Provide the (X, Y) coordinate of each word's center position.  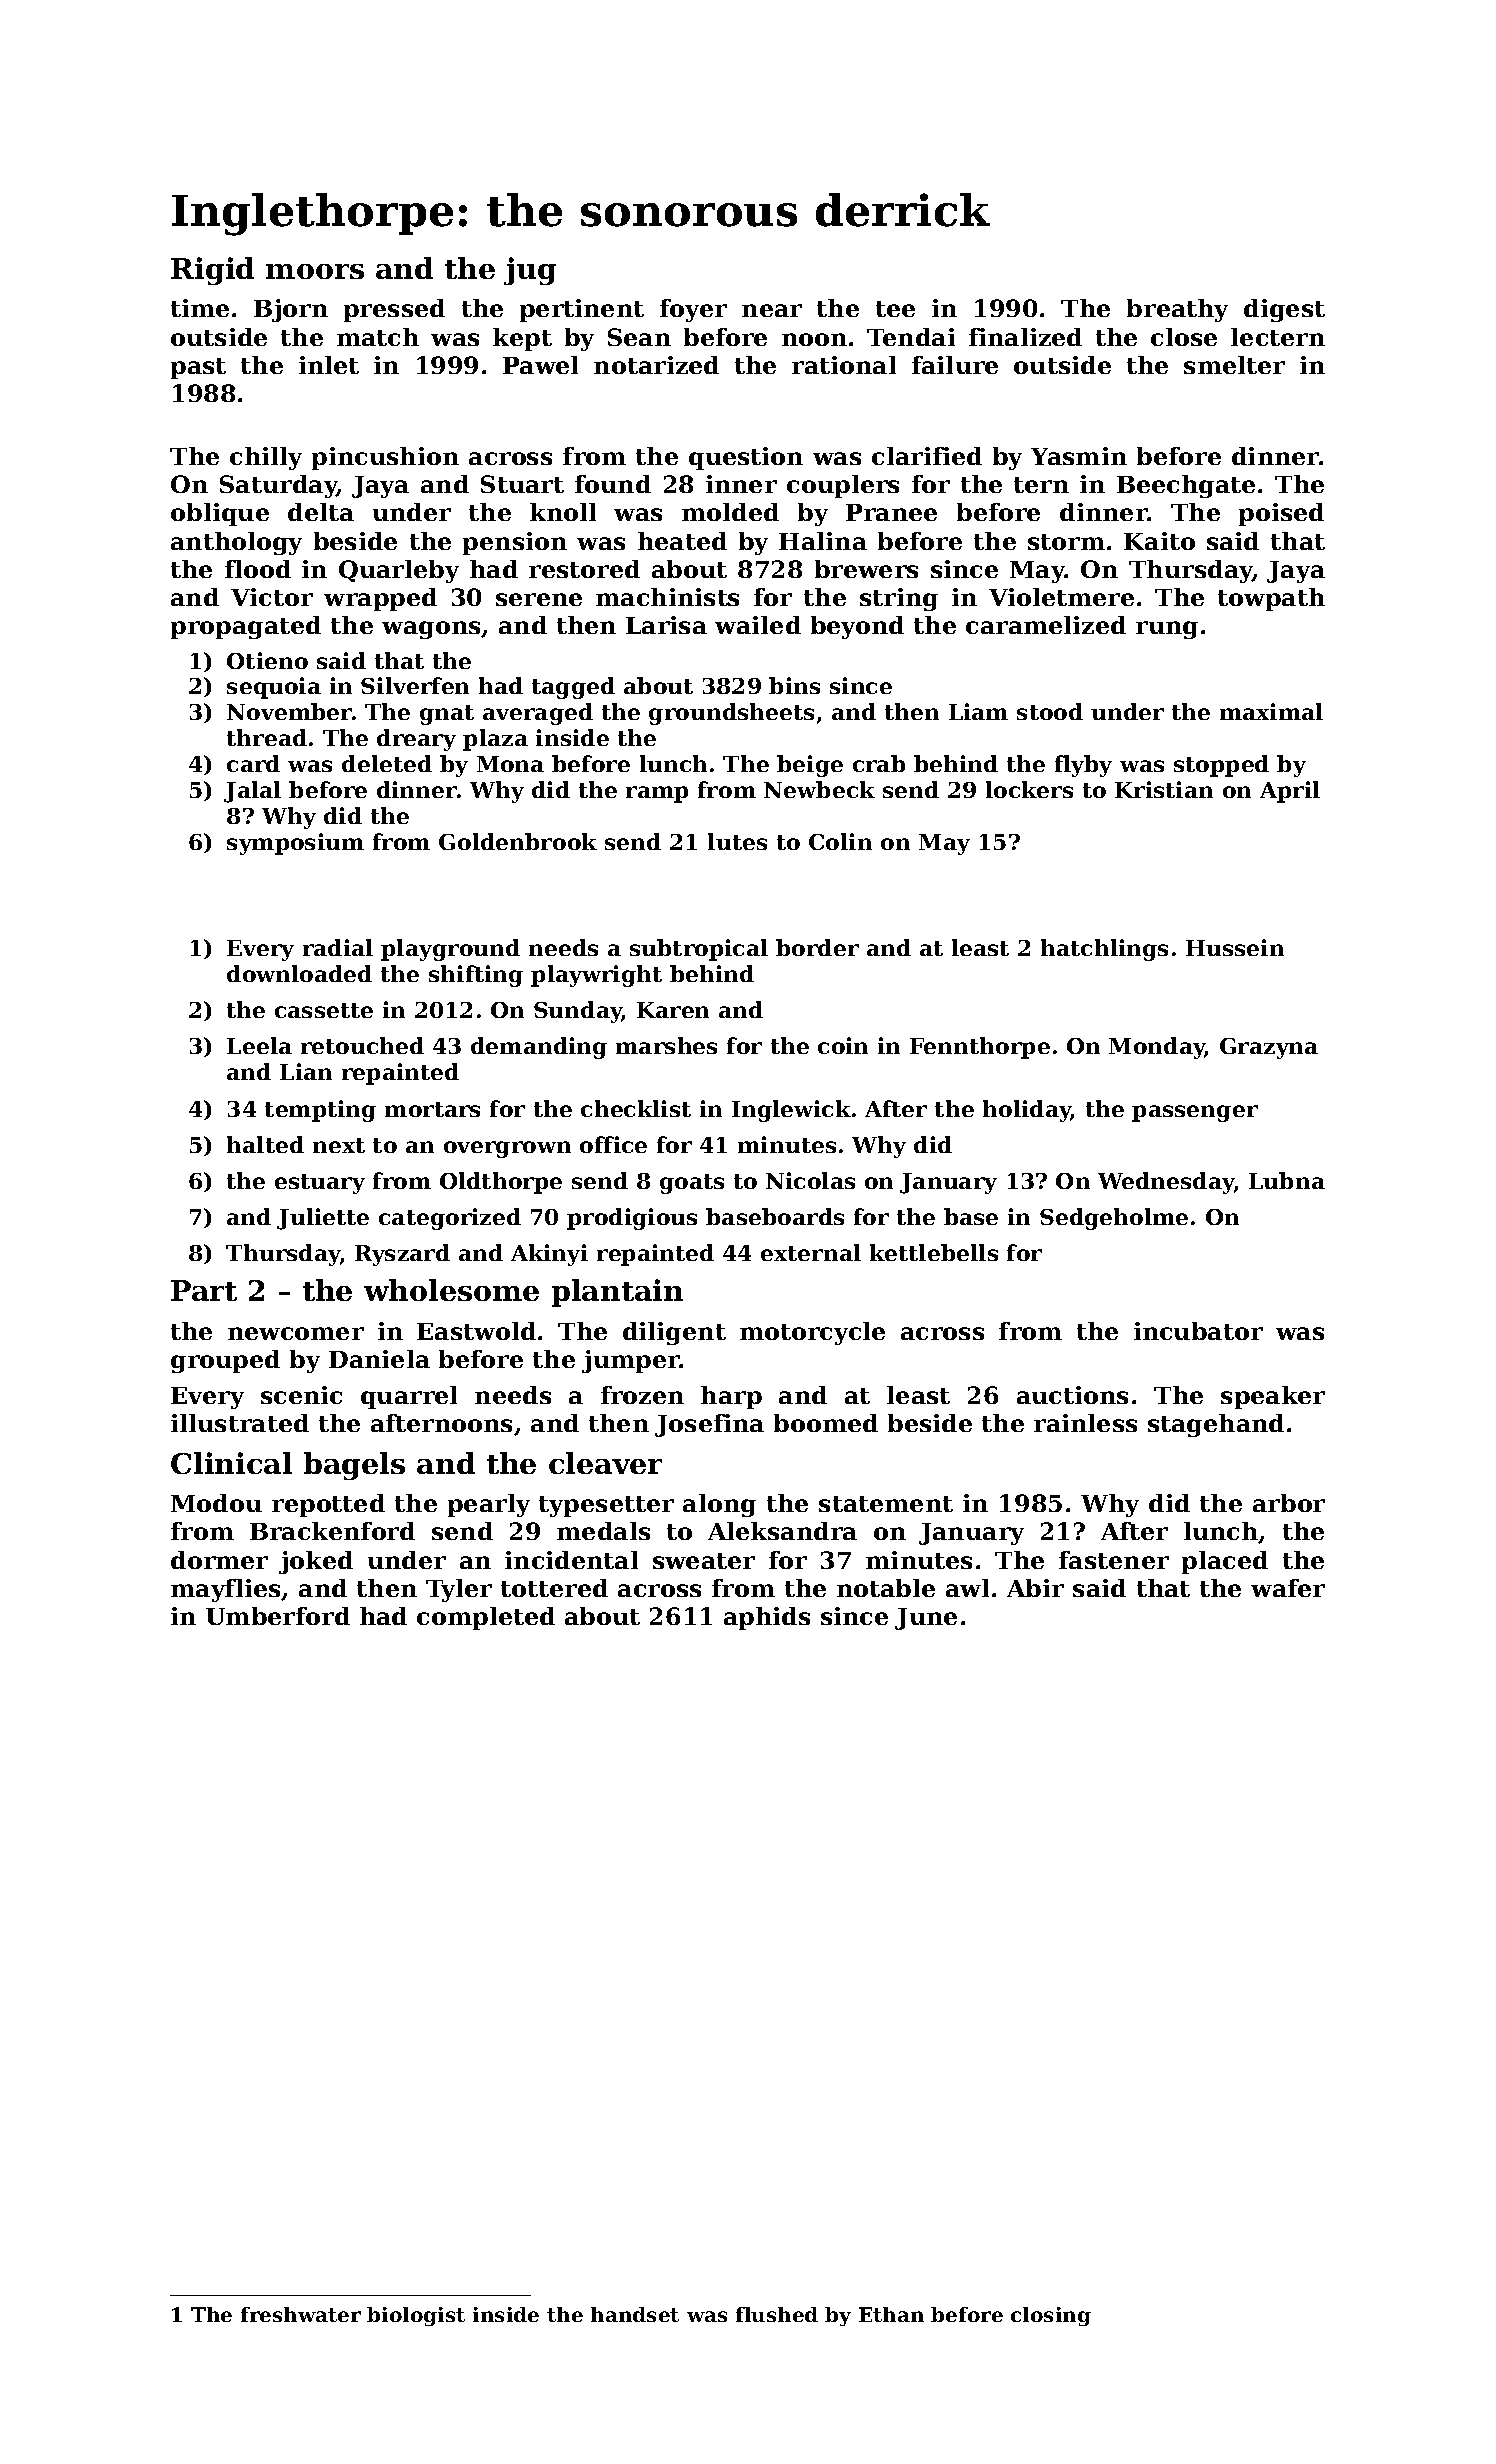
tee (895, 309)
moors (315, 271)
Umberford (278, 1616)
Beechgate (1186, 486)
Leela (259, 1045)
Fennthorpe (980, 1048)
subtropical (699, 950)
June (926, 1619)
